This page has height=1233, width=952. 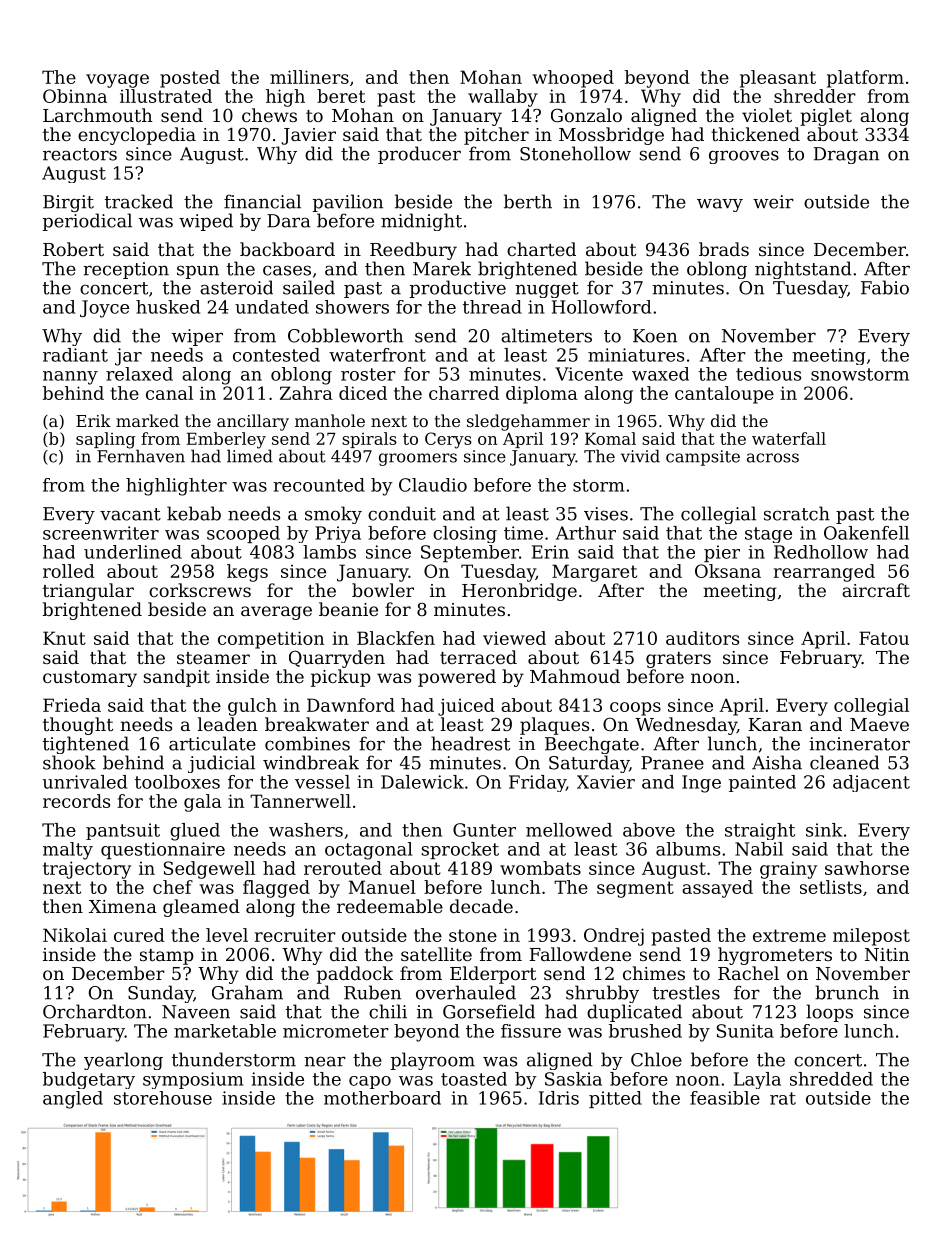 I want to click on Graham, so click(x=247, y=992).
